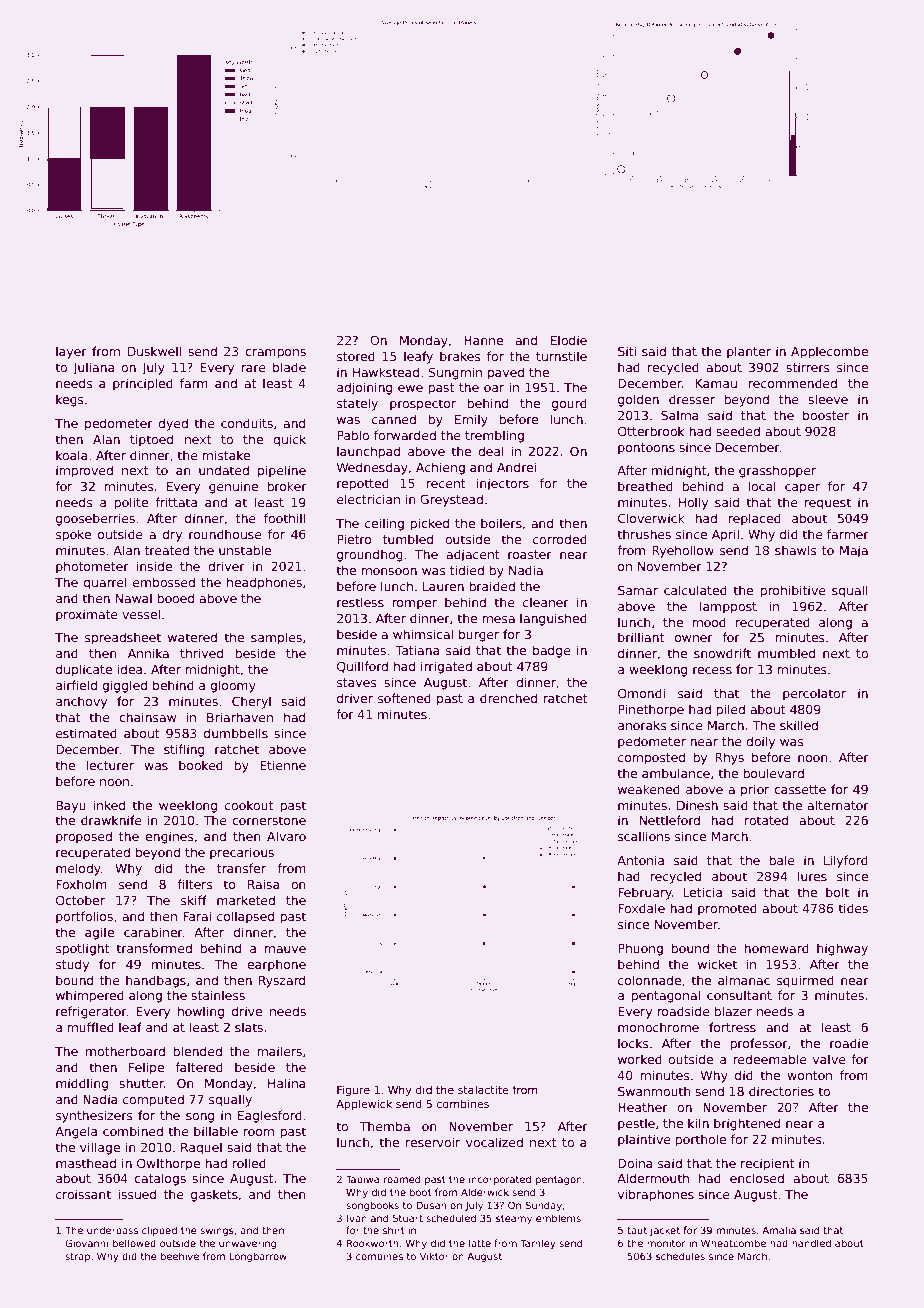 The height and width of the image is (1308, 924). I want to click on almanac, so click(744, 980).
